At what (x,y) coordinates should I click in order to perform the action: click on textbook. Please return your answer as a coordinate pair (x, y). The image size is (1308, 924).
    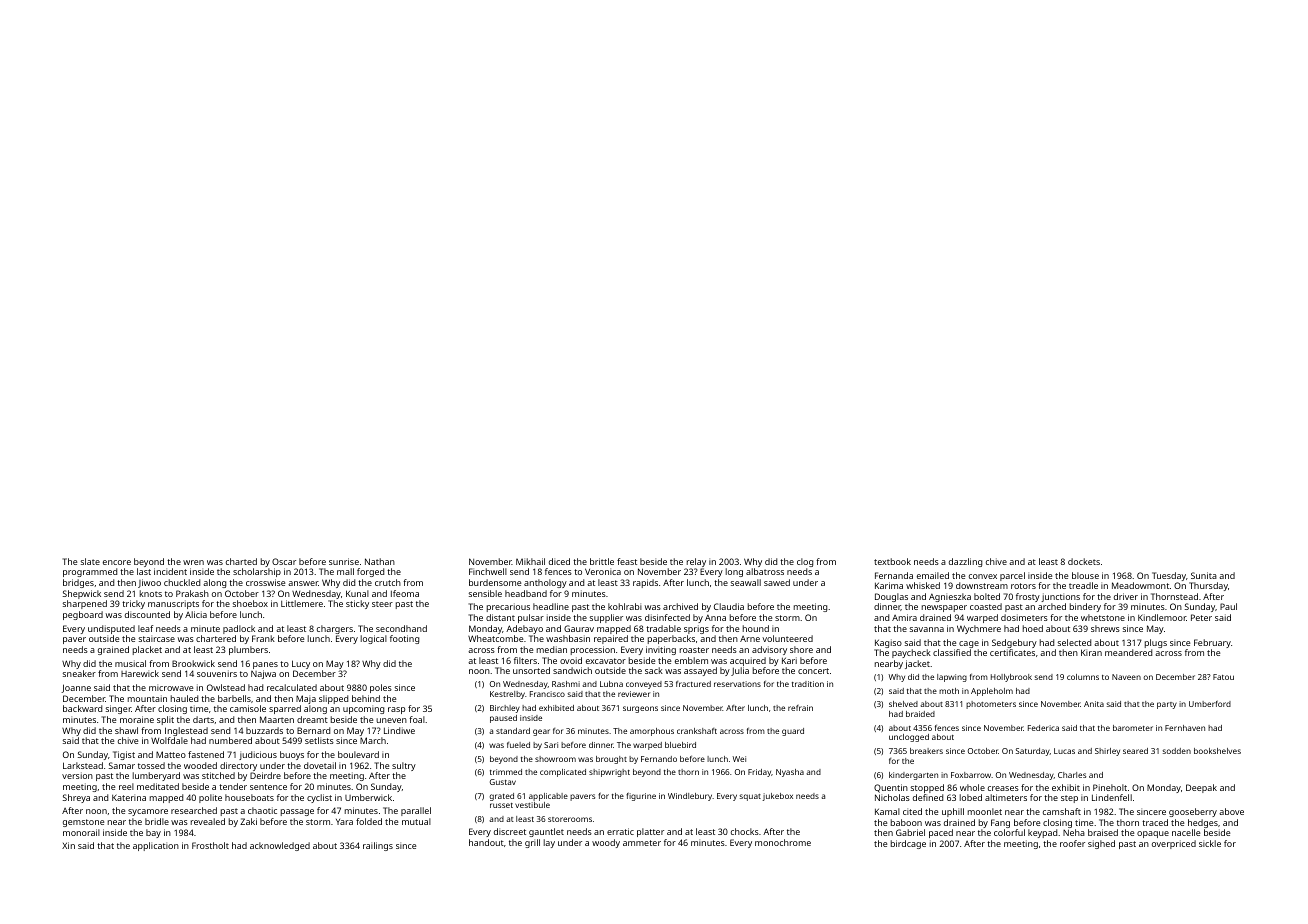
    Looking at the image, I should click on (892, 561).
